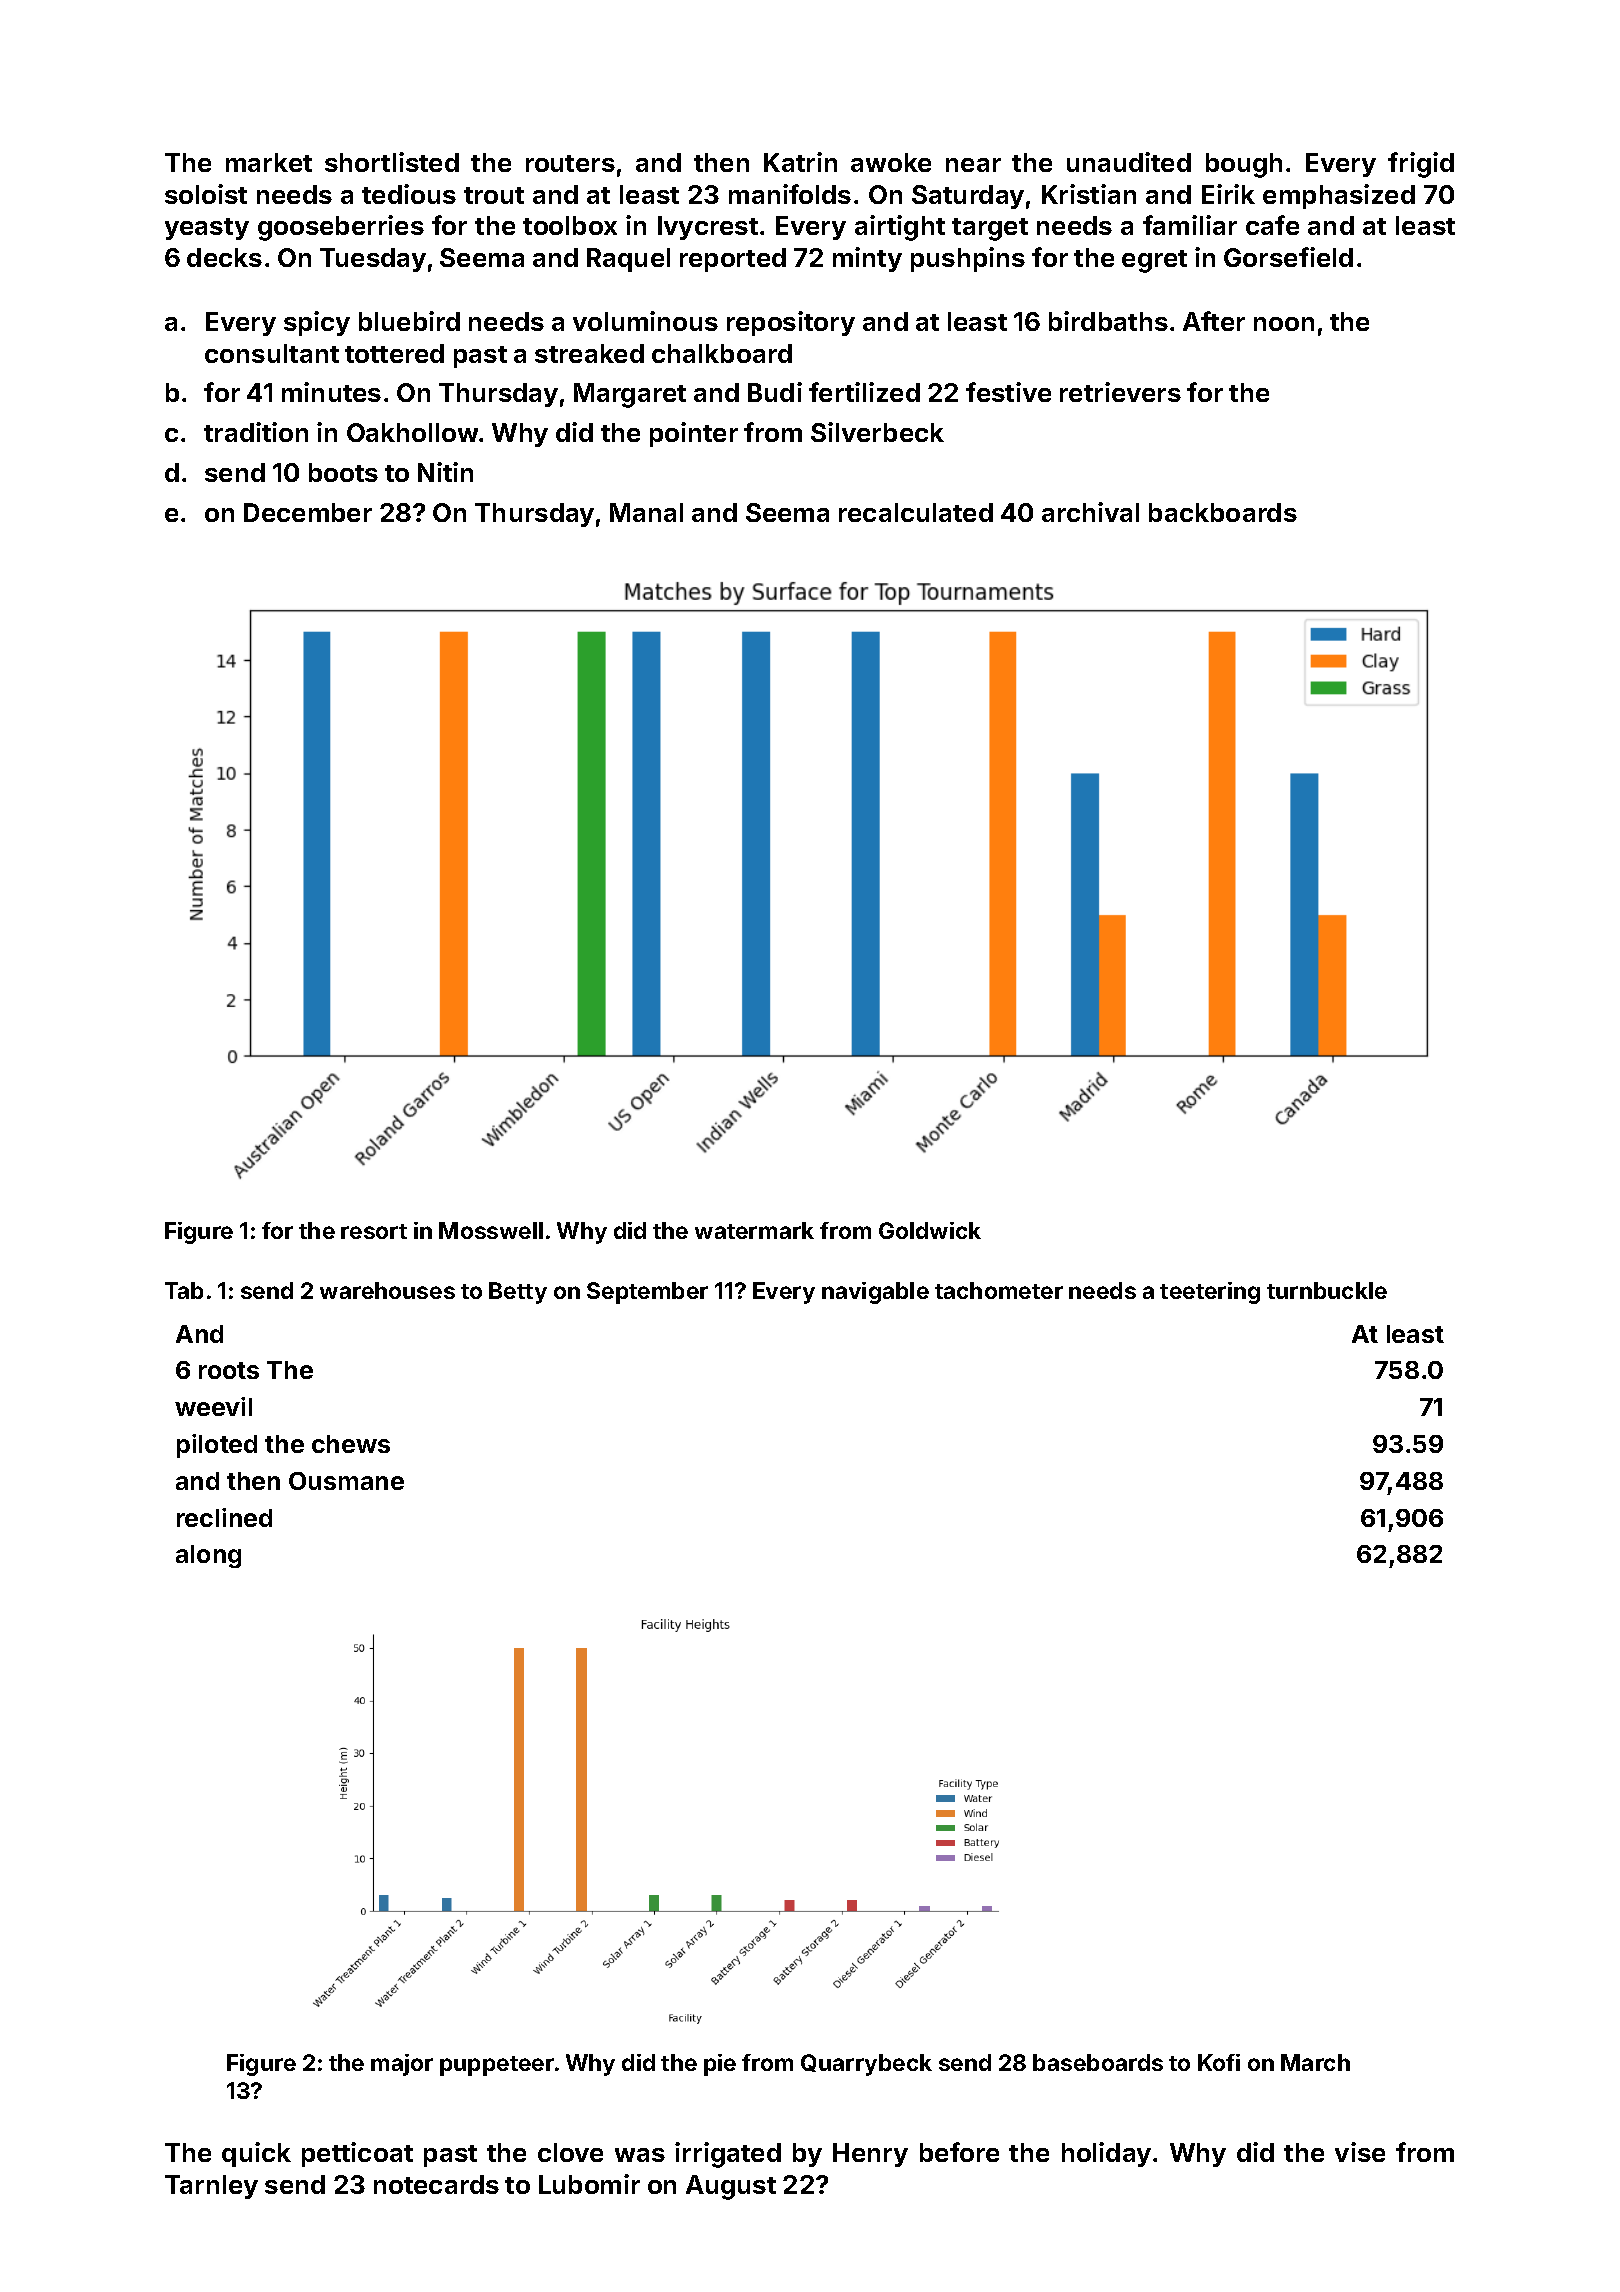 Image resolution: width=1620 pixels, height=2292 pixels. I want to click on market, so click(269, 162).
